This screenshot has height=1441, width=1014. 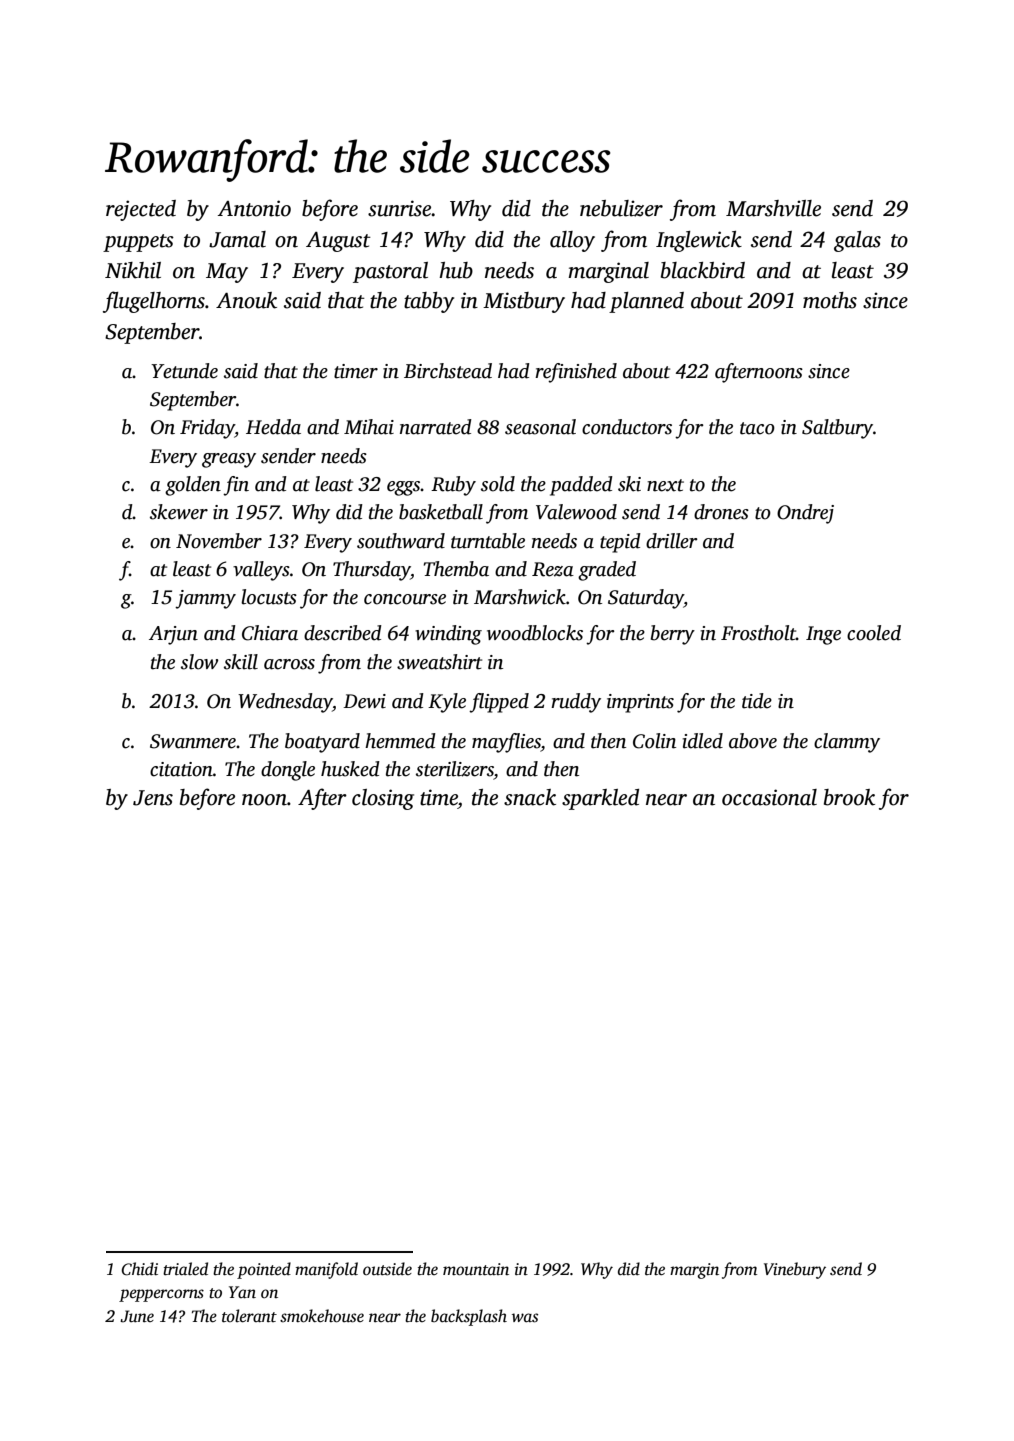 I want to click on skewer, so click(x=179, y=512).
